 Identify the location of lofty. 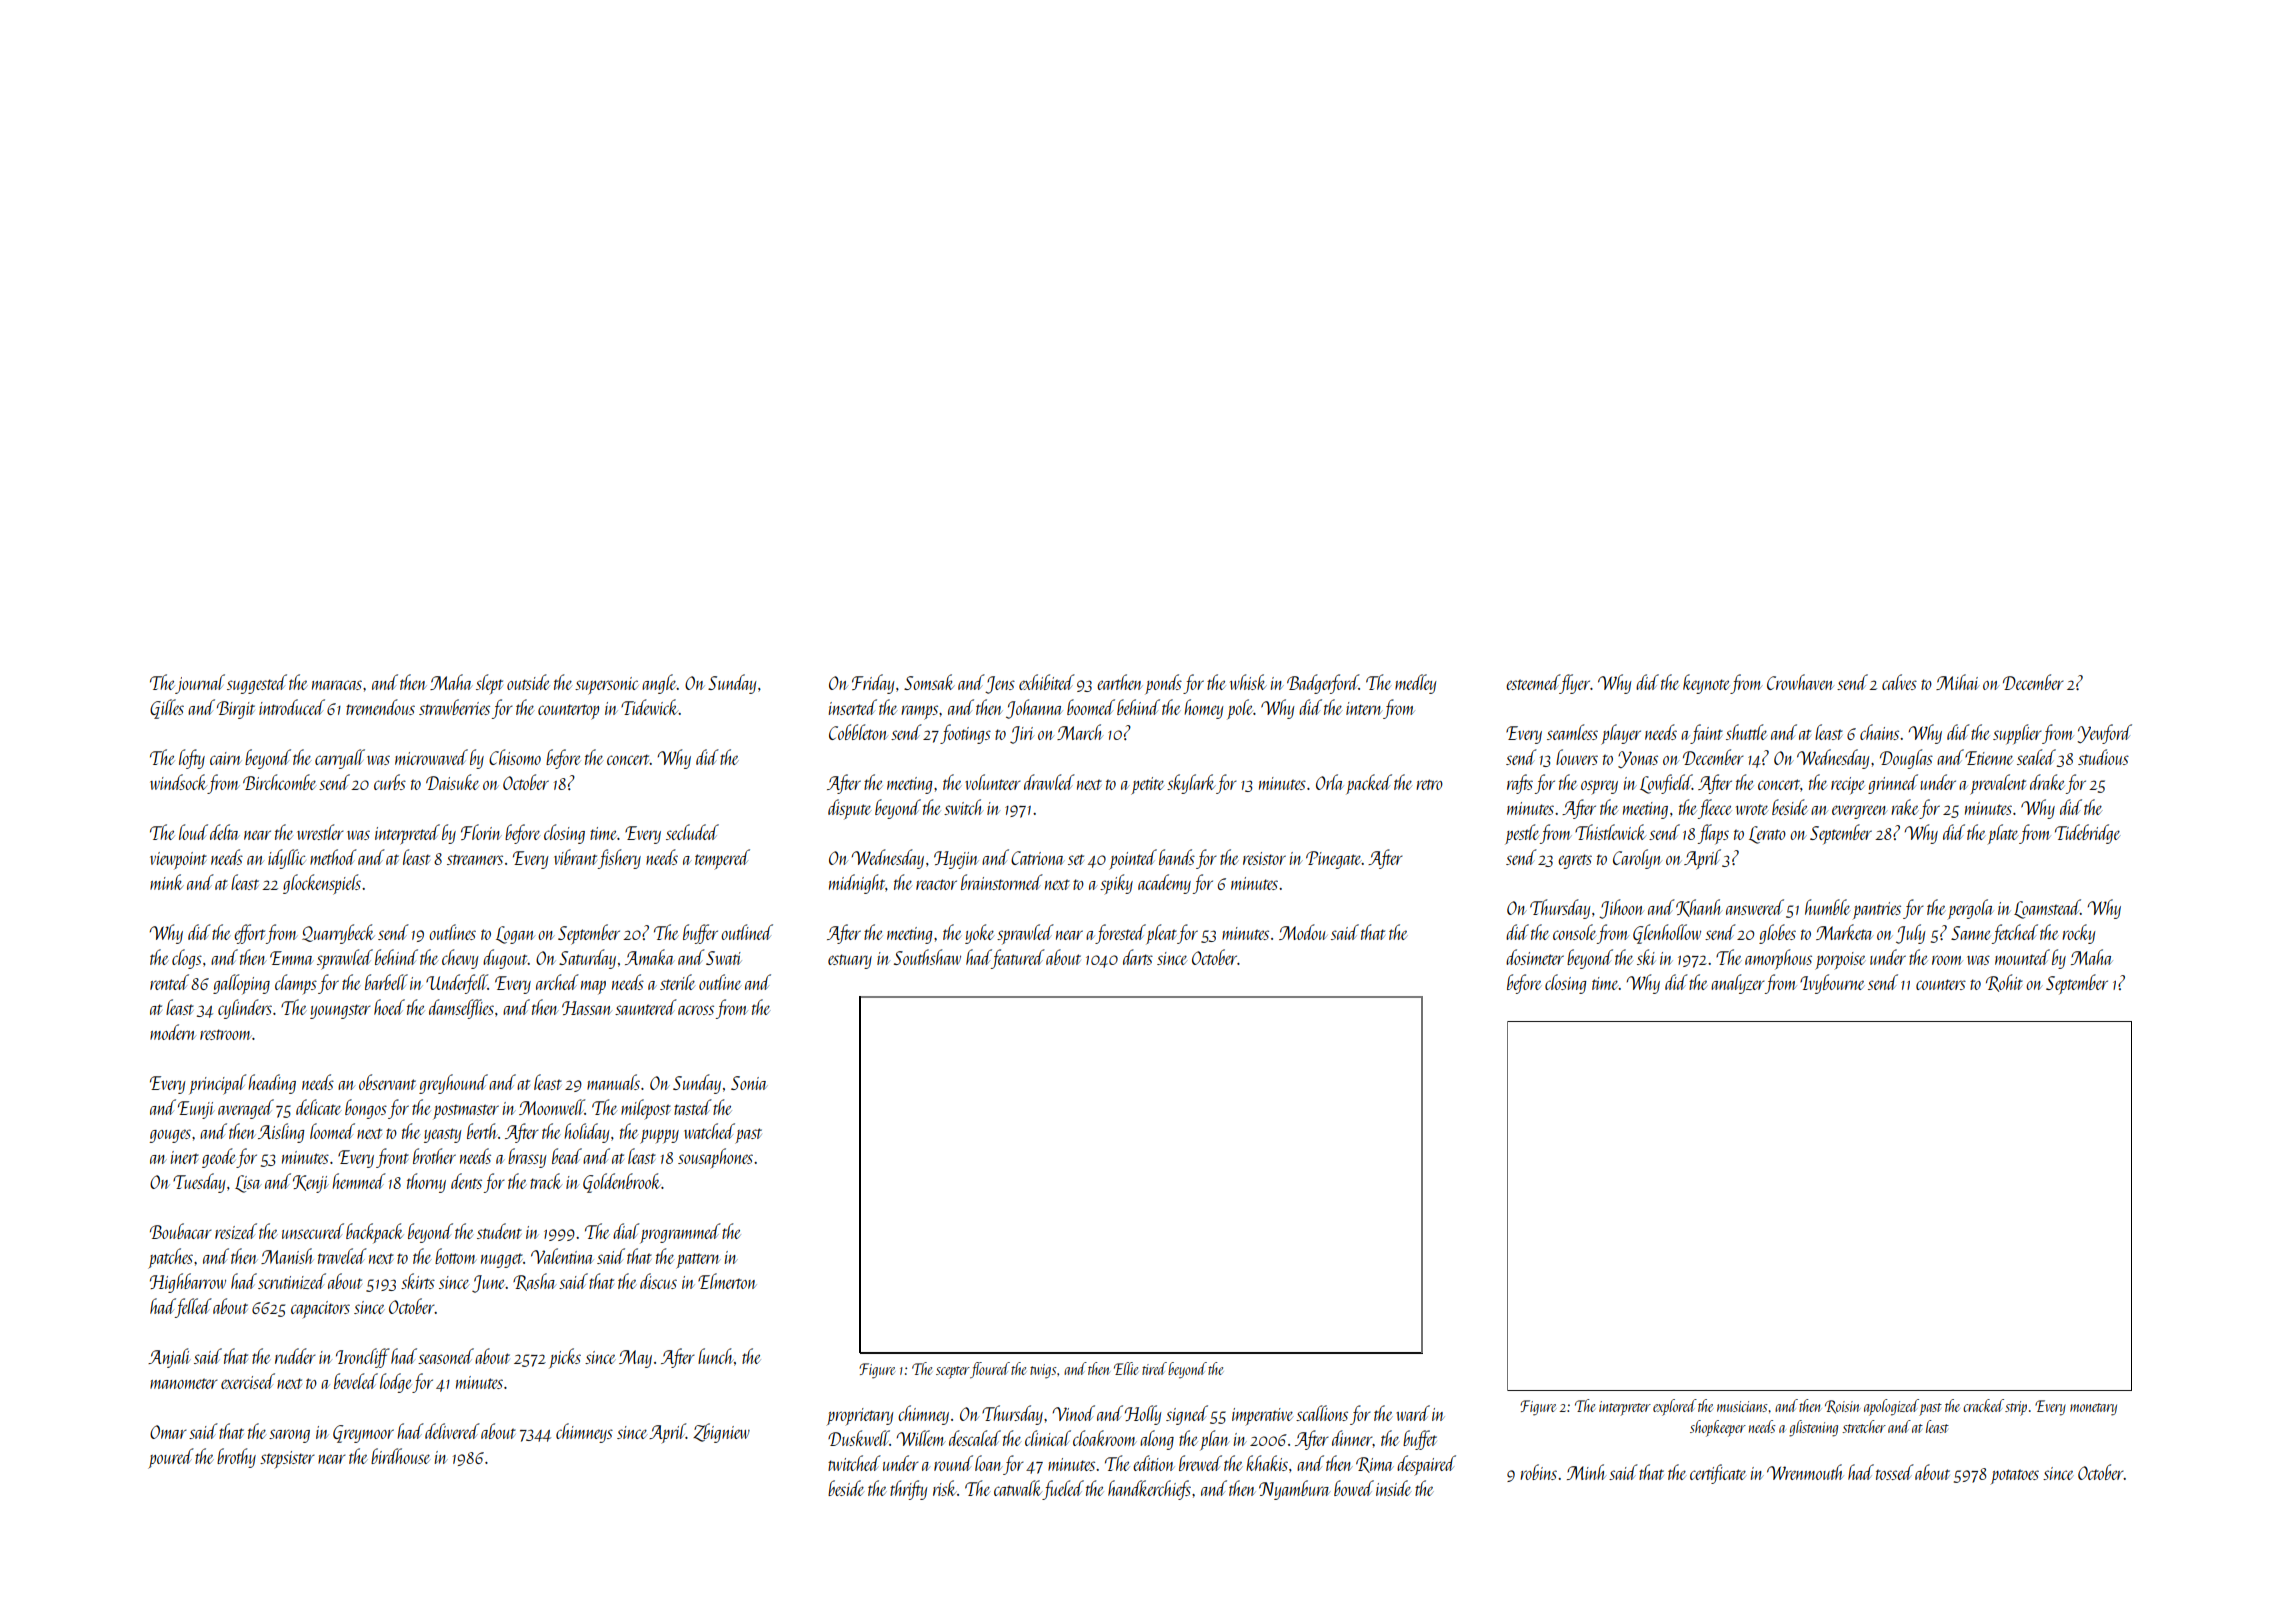
(192, 759).
